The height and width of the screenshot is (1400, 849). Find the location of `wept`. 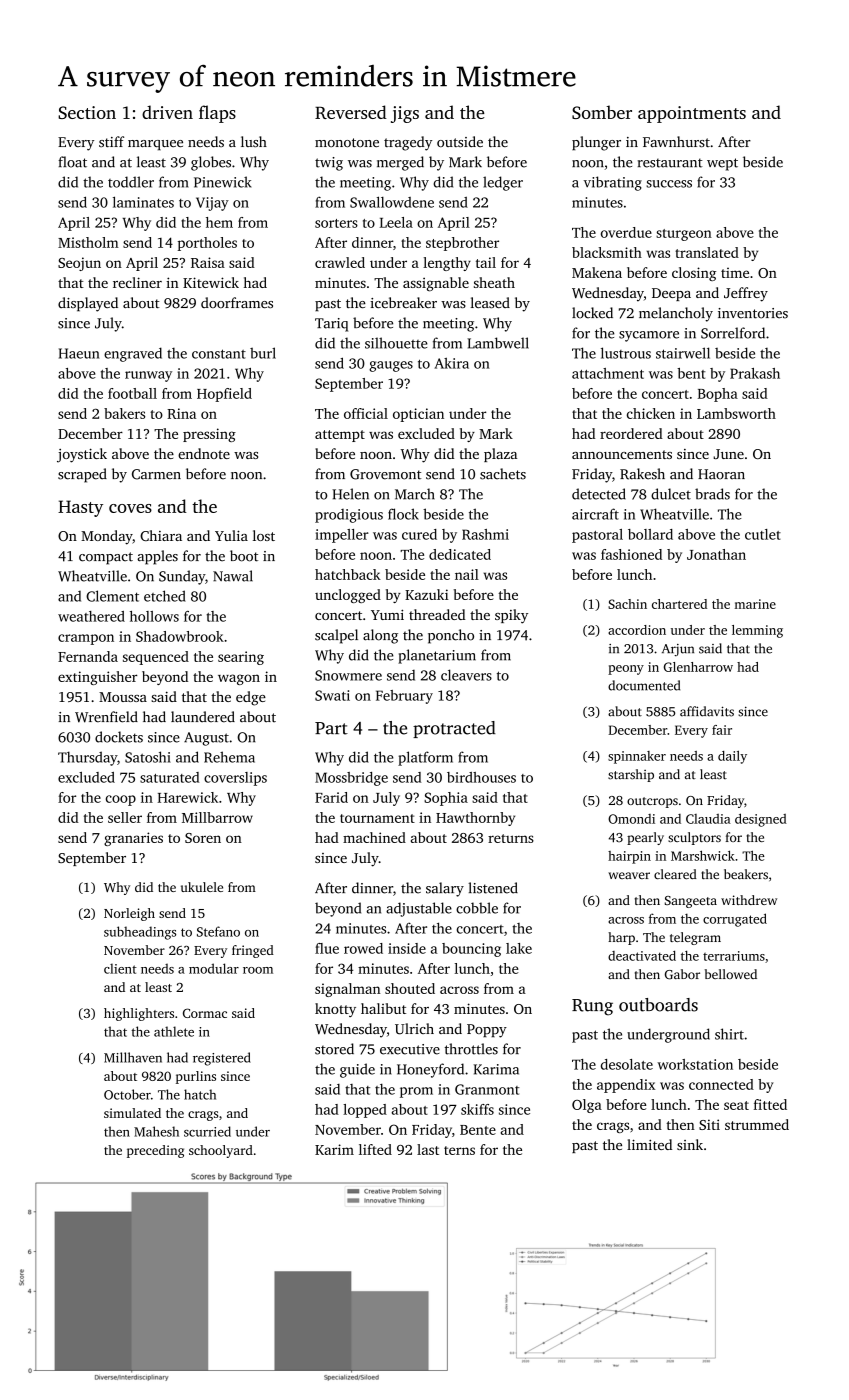

wept is located at coordinates (722, 164).
